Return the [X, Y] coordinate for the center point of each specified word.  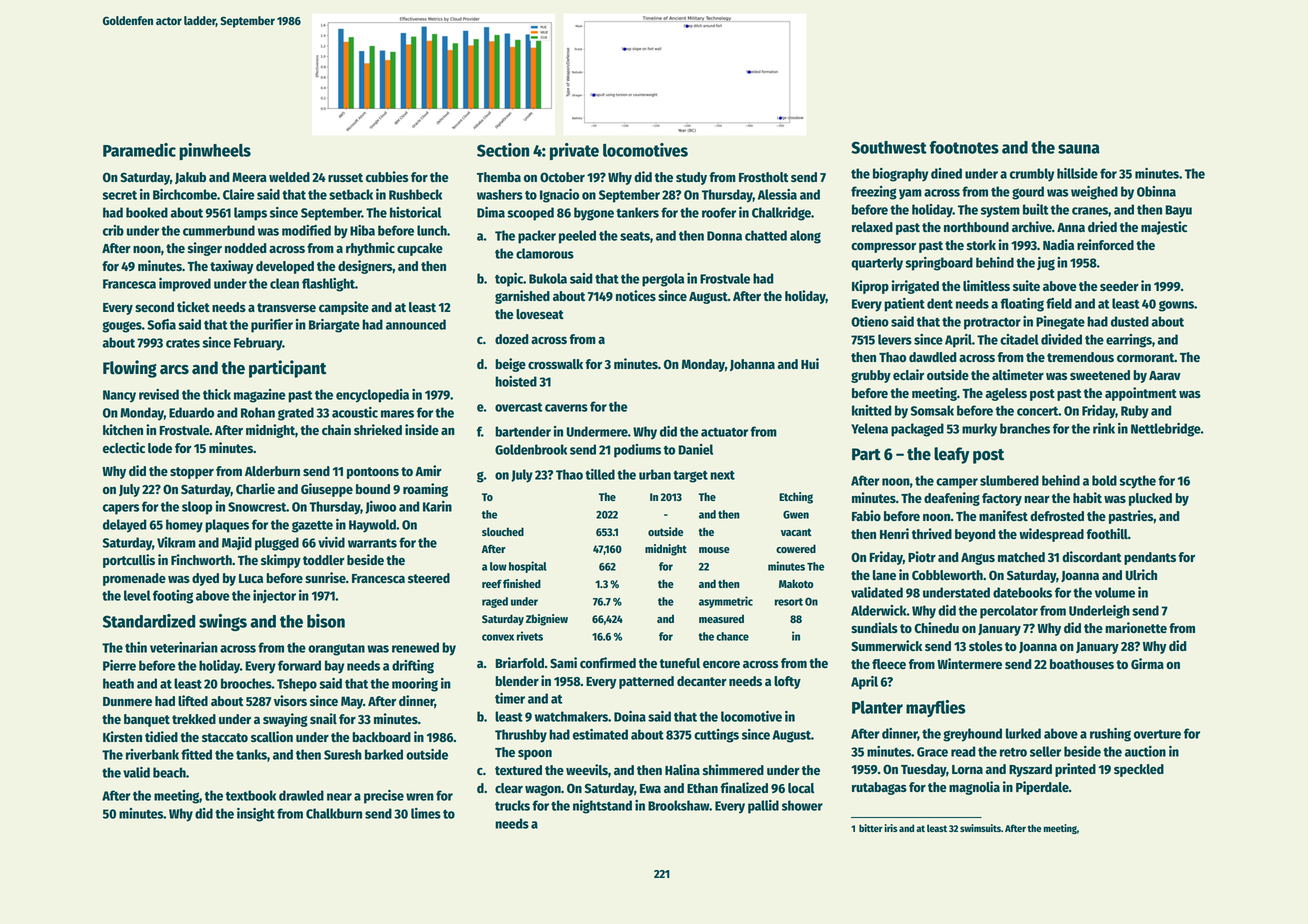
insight [256, 815]
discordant [1092, 556]
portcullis [129, 561]
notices [636, 295]
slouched [503, 531]
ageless [1006, 394]
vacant [796, 532]
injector [274, 596]
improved [185, 285]
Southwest [889, 147]
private [574, 151]
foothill [1107, 533]
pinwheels [215, 151]
